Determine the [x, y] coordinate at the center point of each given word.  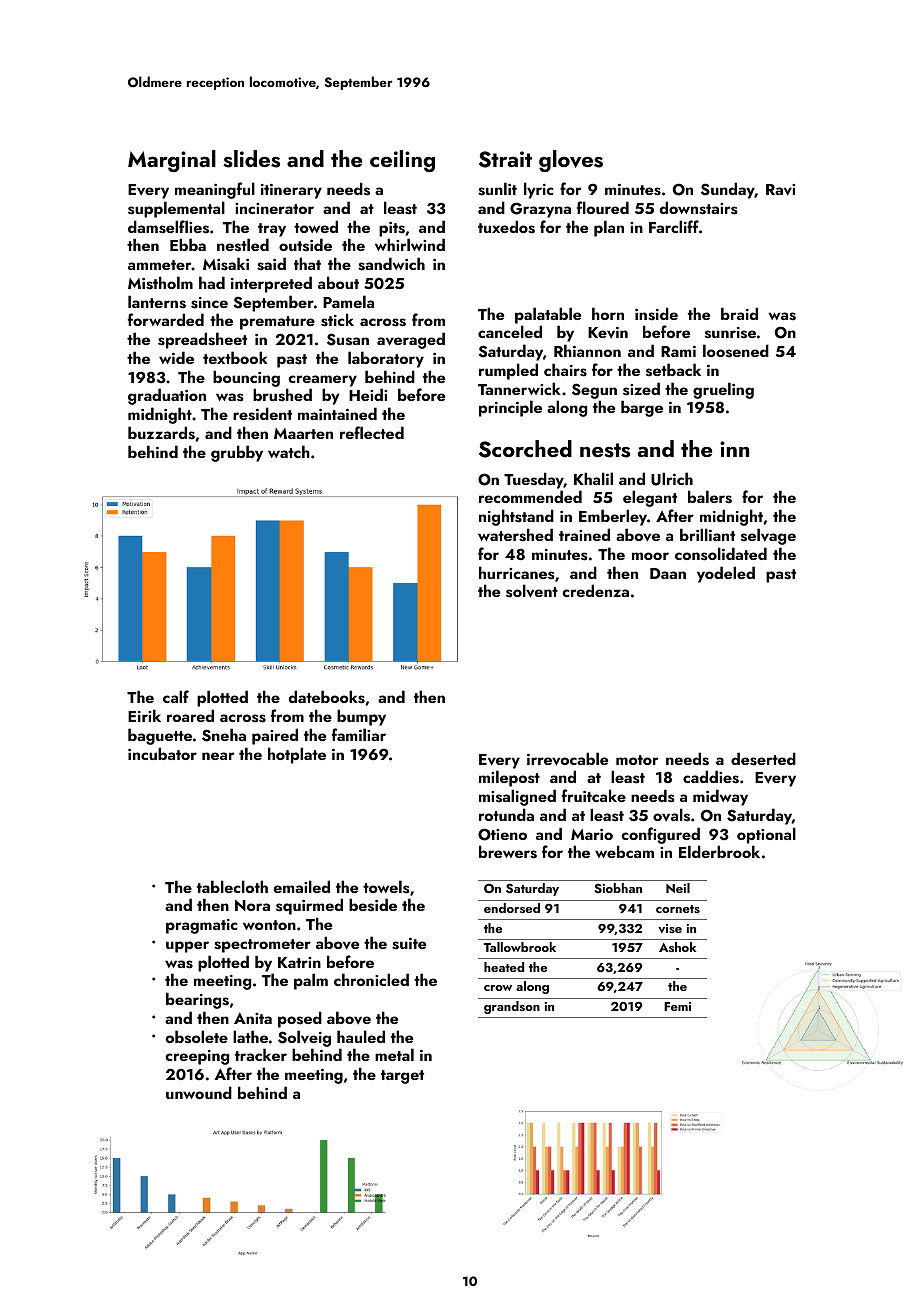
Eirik [144, 715]
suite [409, 944]
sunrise [730, 333]
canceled [510, 331]
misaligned [517, 797]
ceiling [402, 161]
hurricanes [516, 573]
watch [289, 451]
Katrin [299, 962]
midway [720, 797]
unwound [199, 1092]
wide [176, 357]
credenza [595, 590]
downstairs [698, 208]
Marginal [172, 161]
